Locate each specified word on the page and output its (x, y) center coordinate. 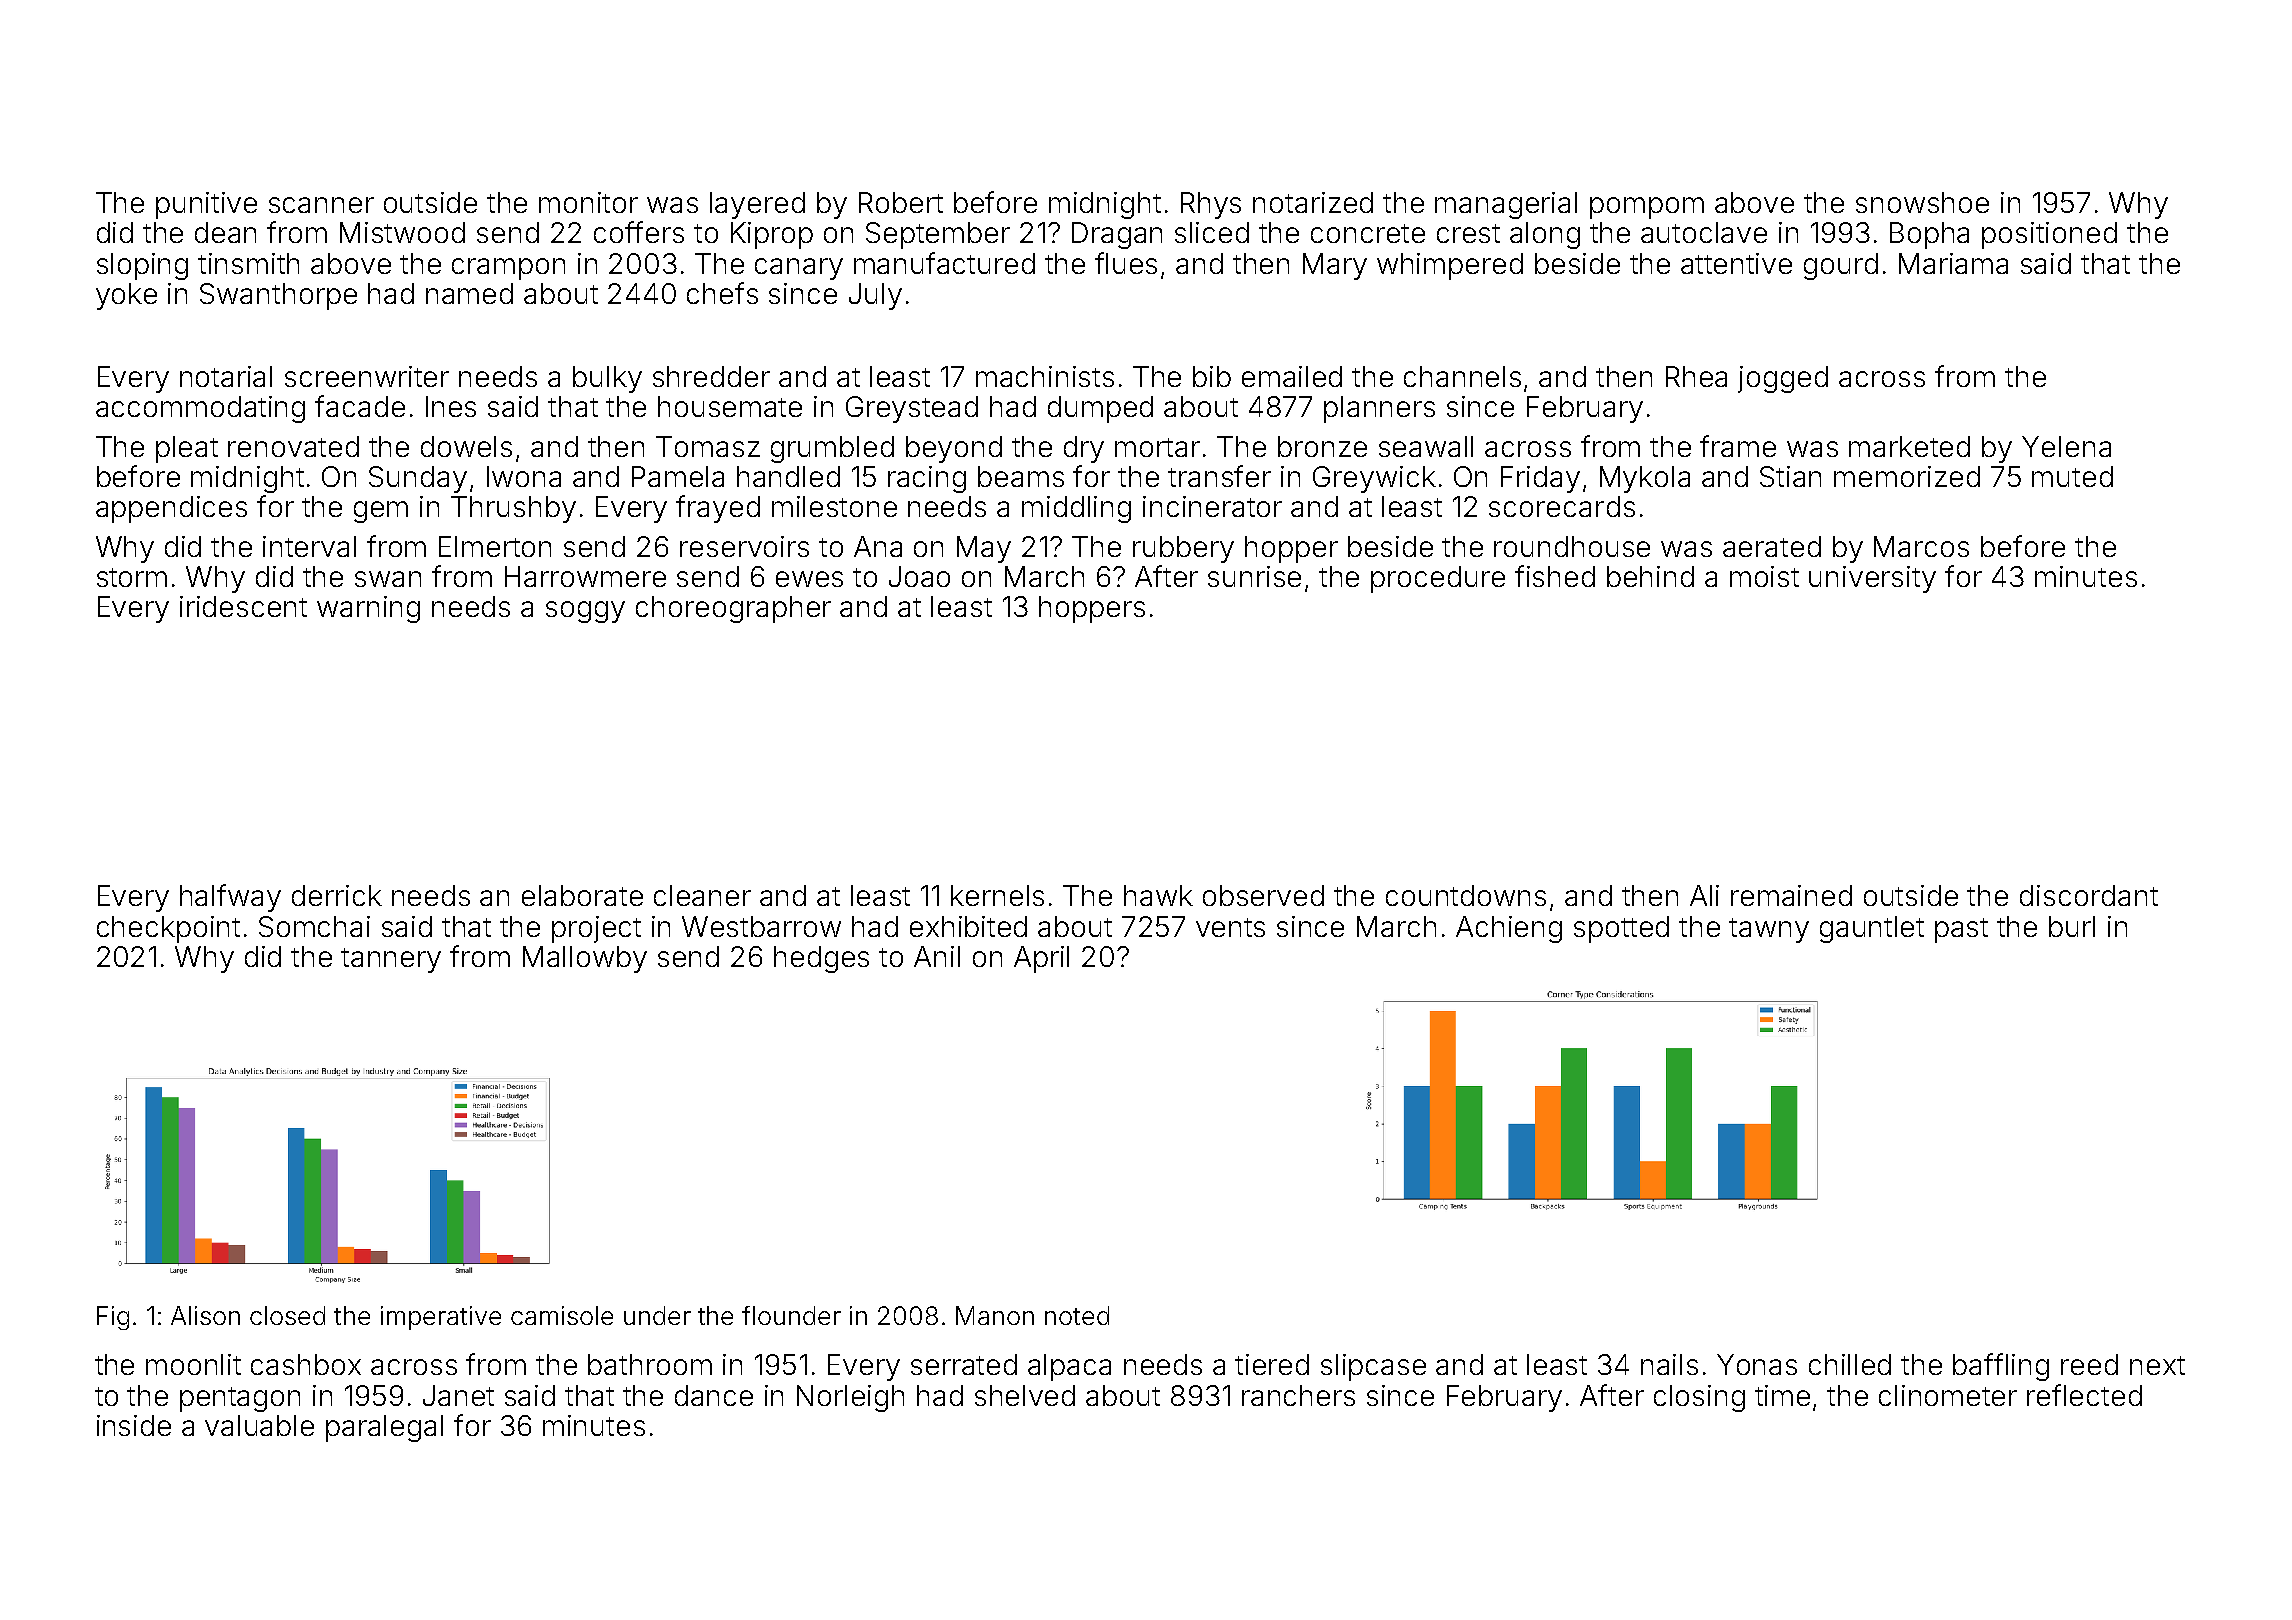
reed (2089, 1364)
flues (1126, 263)
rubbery (1183, 549)
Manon (995, 1315)
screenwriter (367, 376)
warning (368, 609)
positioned (2049, 235)
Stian (1790, 476)
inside (134, 1425)
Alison (205, 1315)
